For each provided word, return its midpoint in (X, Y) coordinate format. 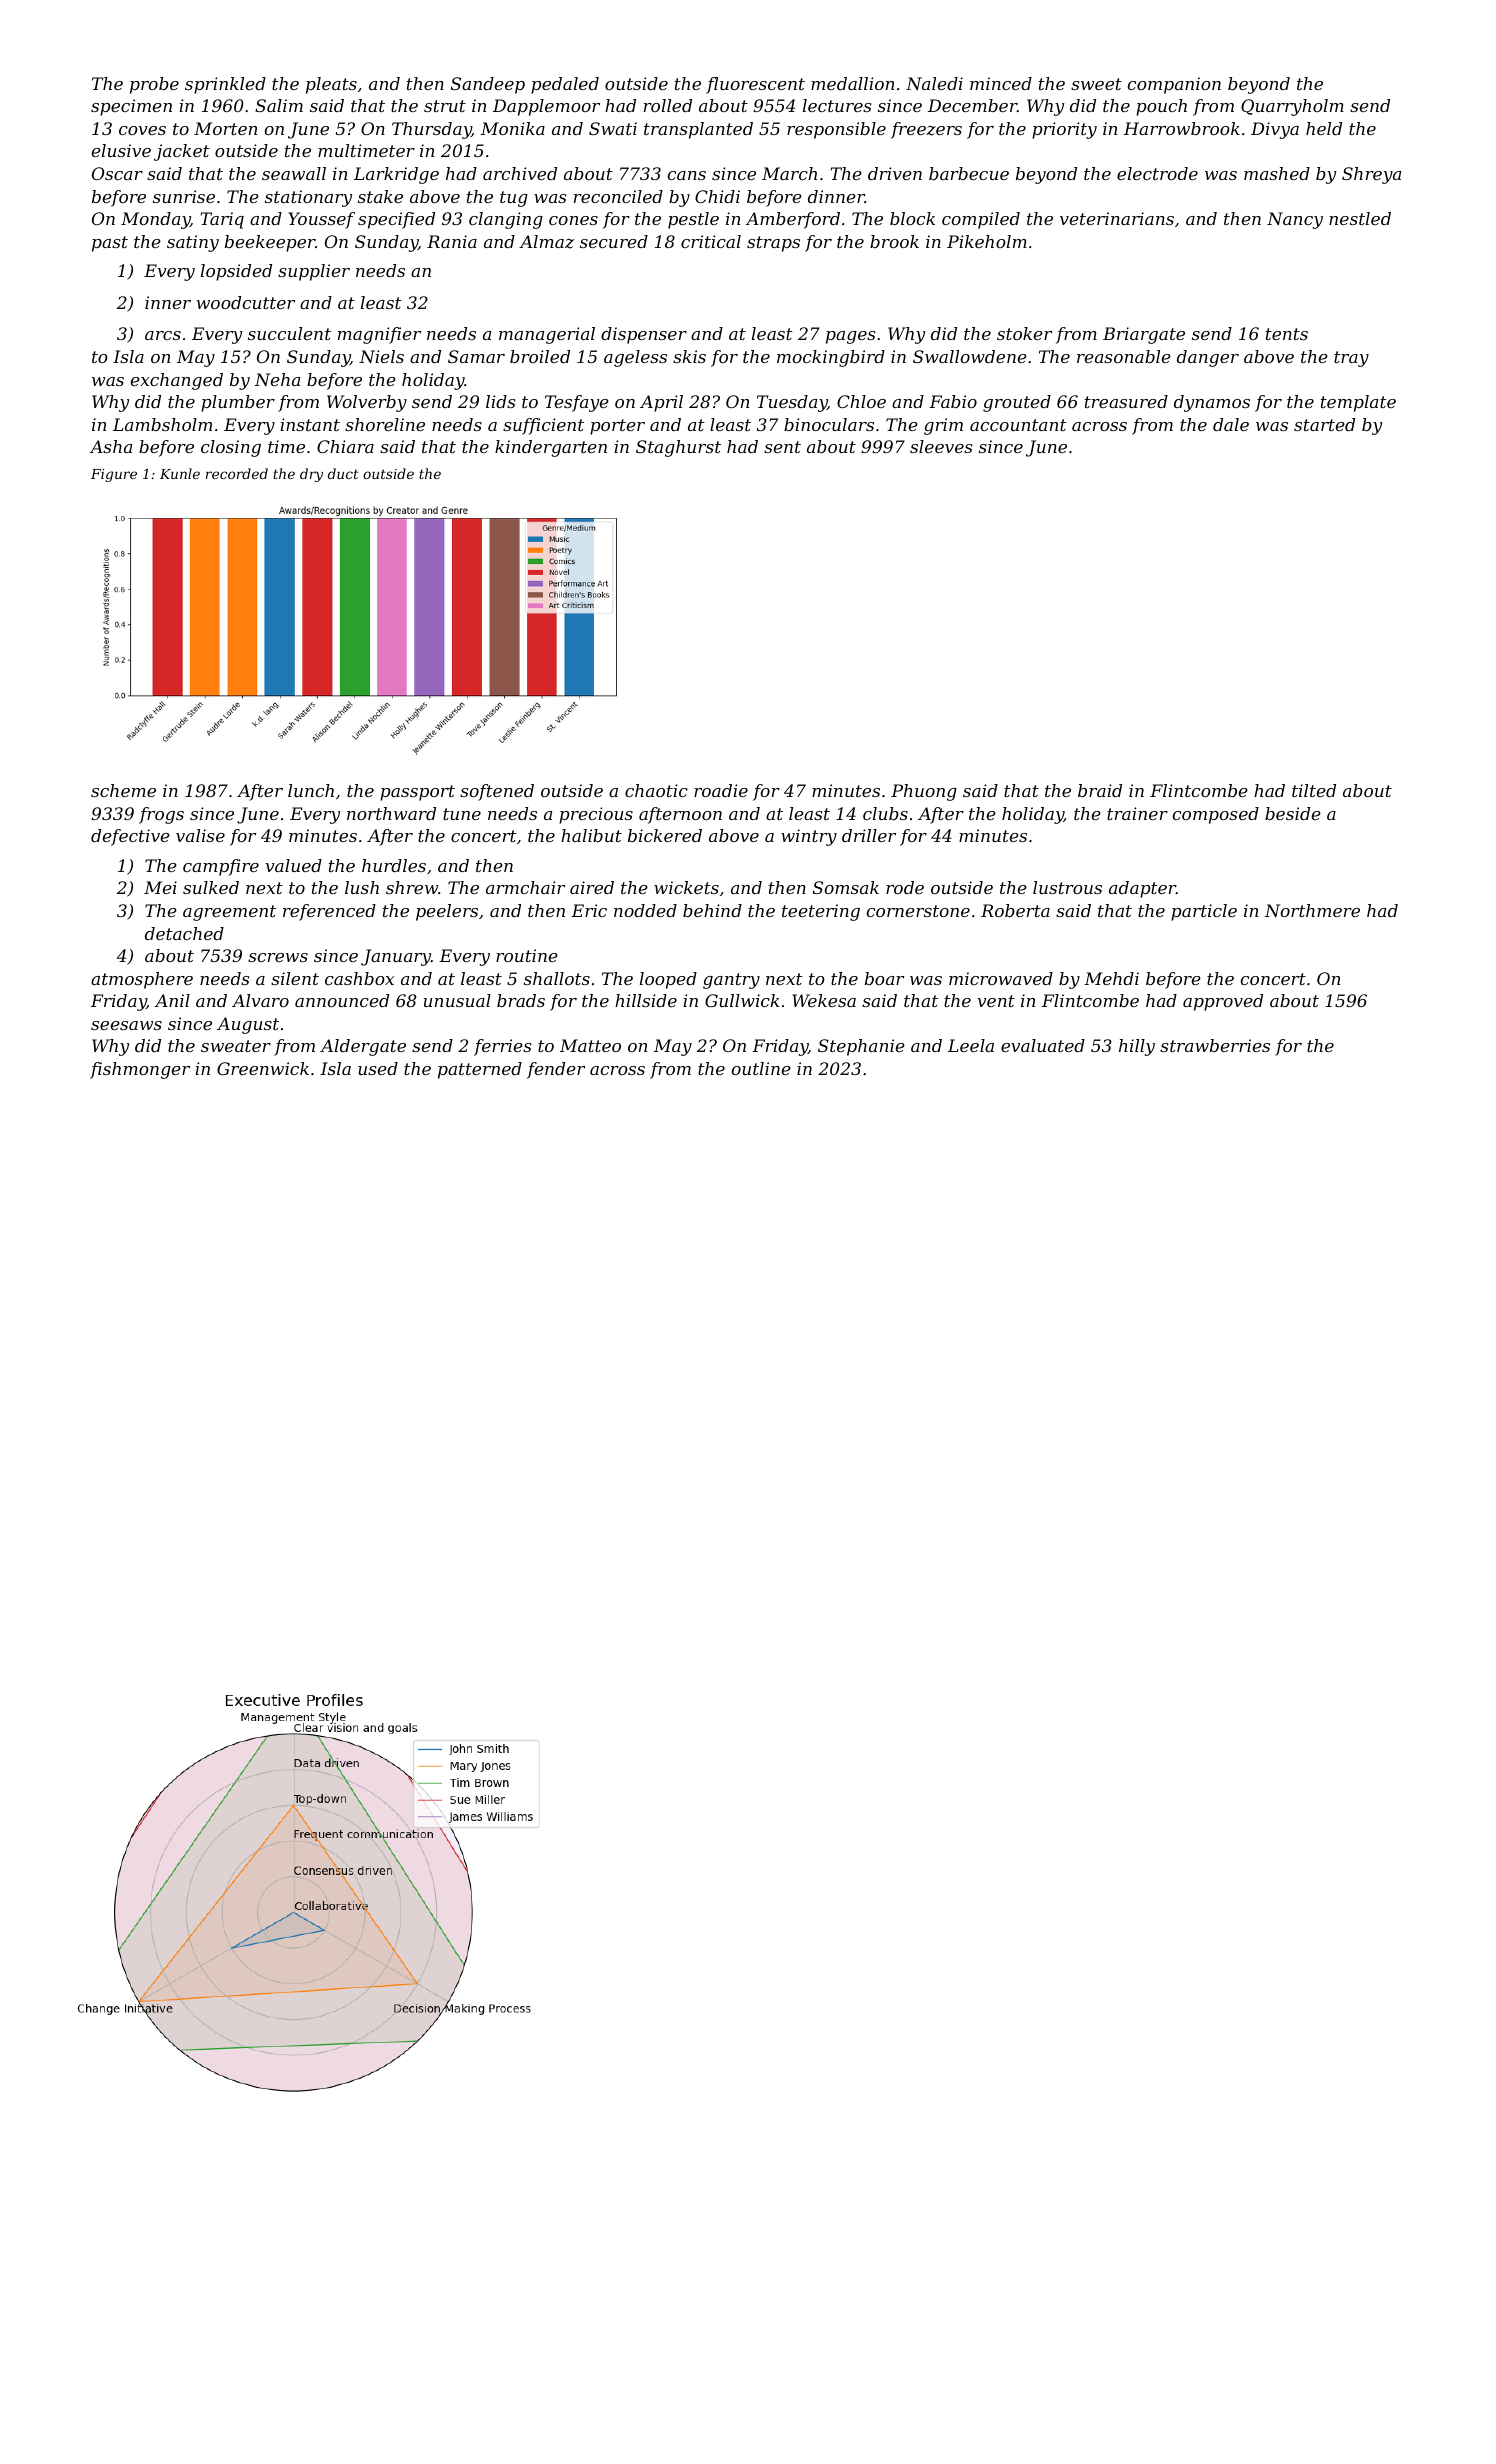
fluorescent (755, 85)
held (1324, 128)
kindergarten (551, 448)
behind (712, 910)
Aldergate (363, 1047)
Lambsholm (162, 424)
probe (154, 85)
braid (1100, 790)
